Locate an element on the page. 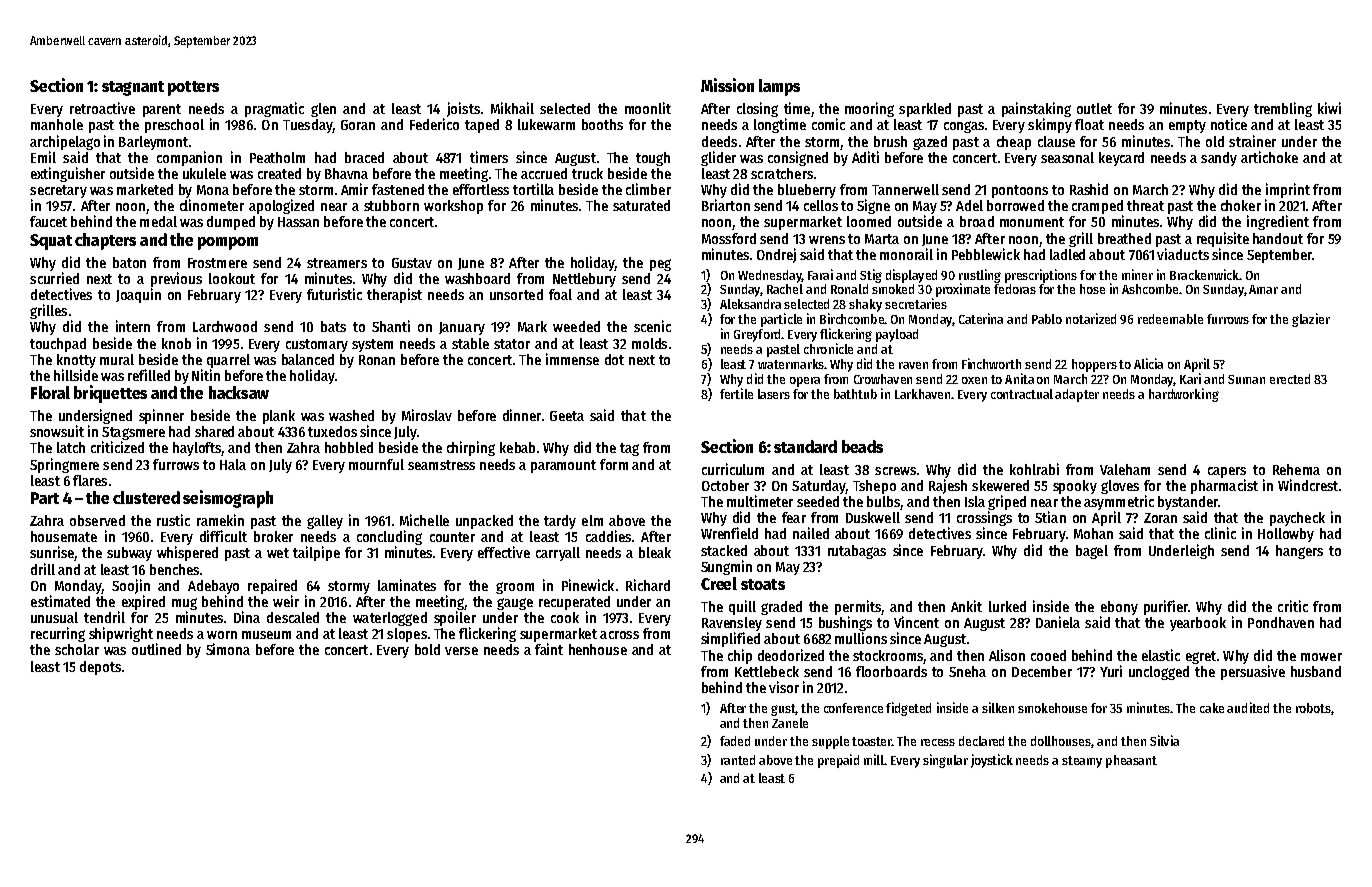 This page has height=887, width=1372. prepaid is located at coordinates (838, 761).
